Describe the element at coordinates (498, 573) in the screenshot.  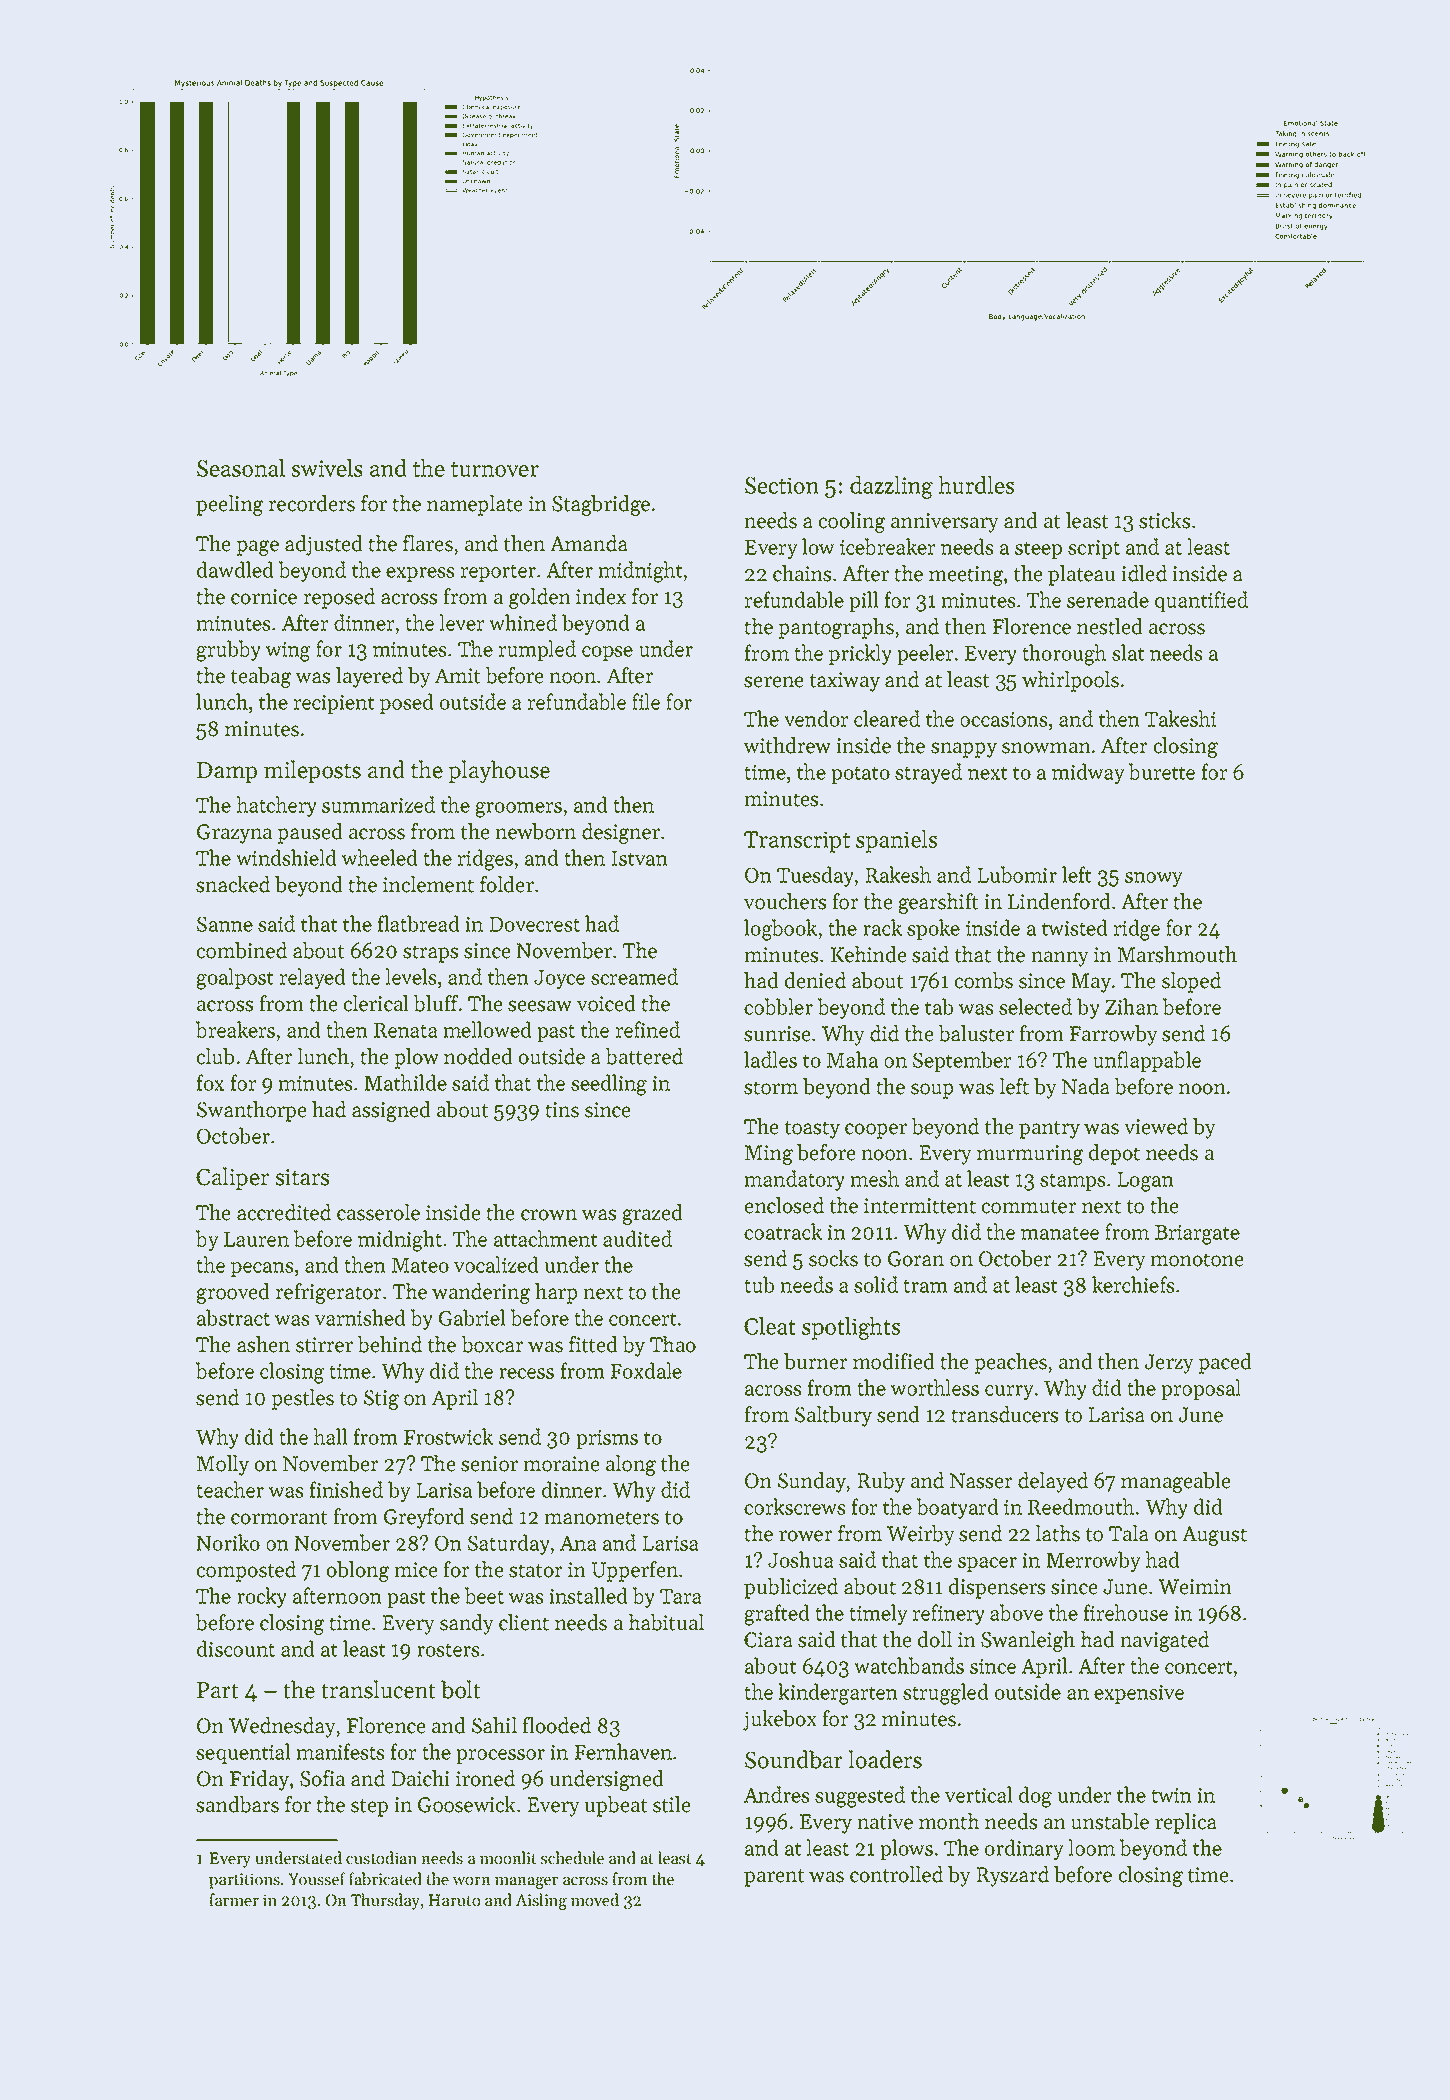
I see `reporter` at that location.
